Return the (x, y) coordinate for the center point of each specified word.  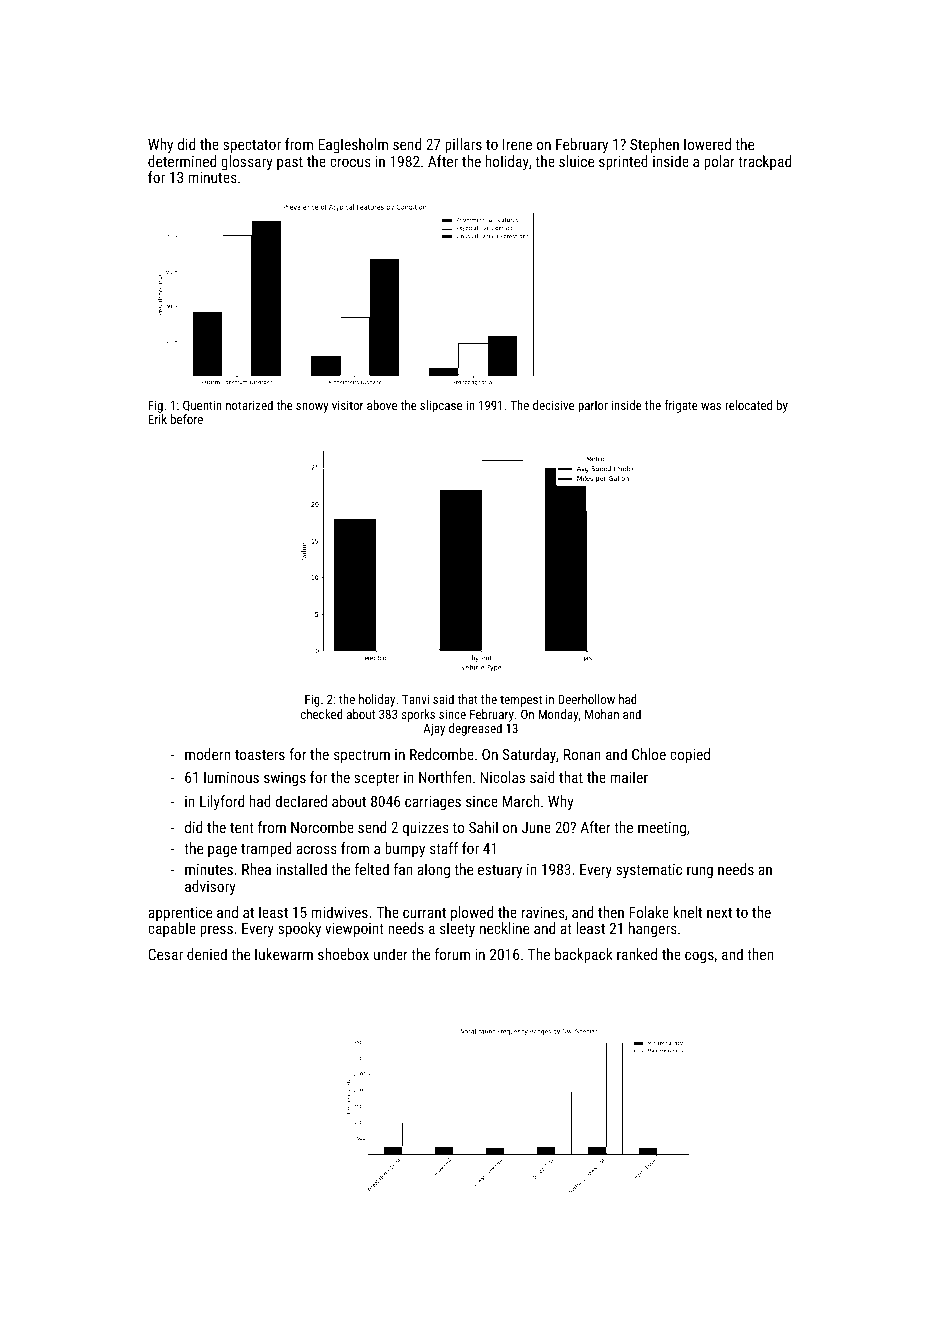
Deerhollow (586, 699)
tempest (521, 701)
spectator (252, 146)
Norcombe (322, 827)
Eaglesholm (353, 145)
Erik (157, 419)
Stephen (654, 145)
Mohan (602, 714)
